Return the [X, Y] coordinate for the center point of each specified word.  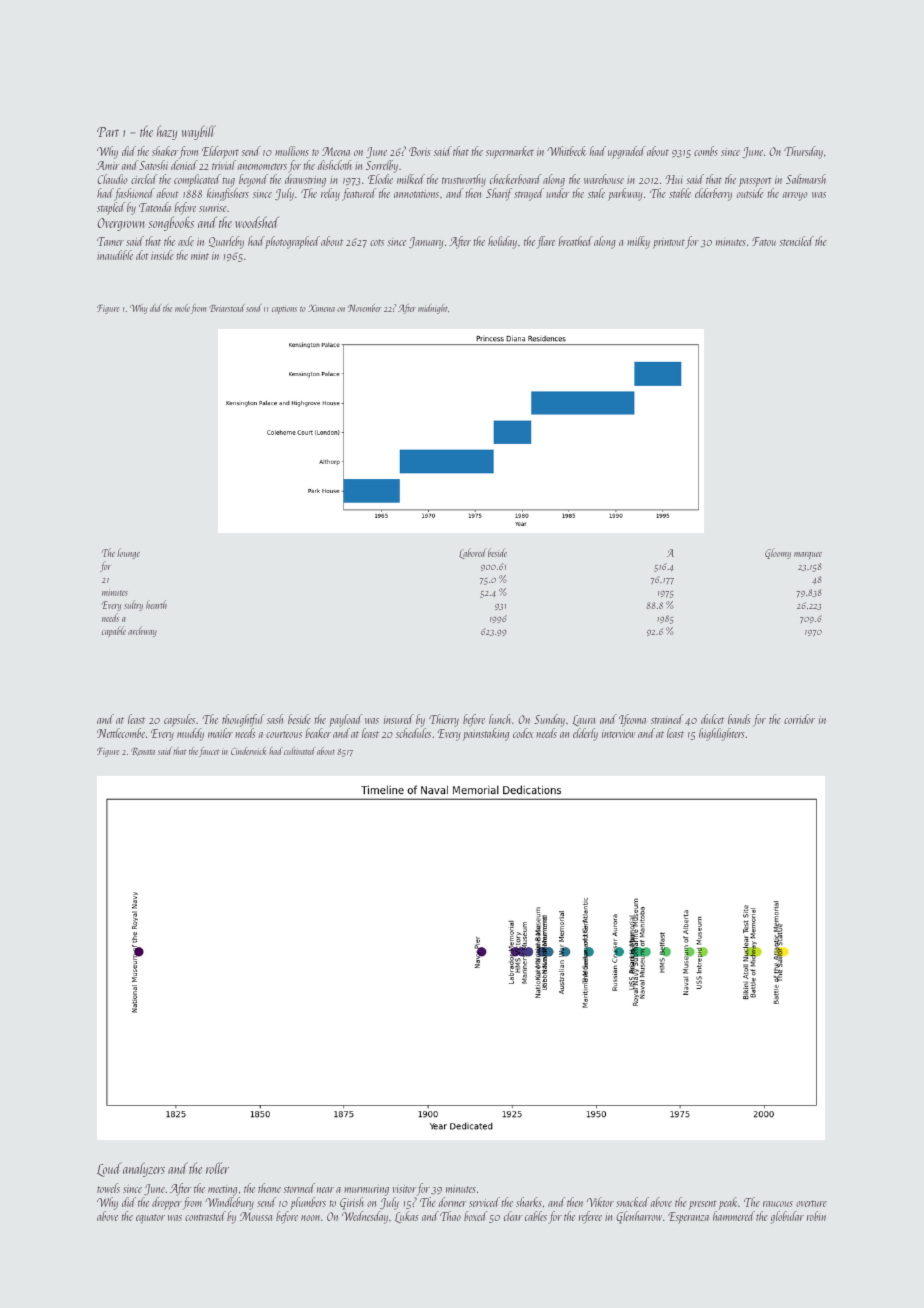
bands [739, 719]
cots [377, 242]
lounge [128, 553]
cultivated [299, 751]
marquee [808, 555]
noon [310, 1218]
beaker [318, 733]
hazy [167, 132]
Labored [473, 553]
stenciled [796, 241]
